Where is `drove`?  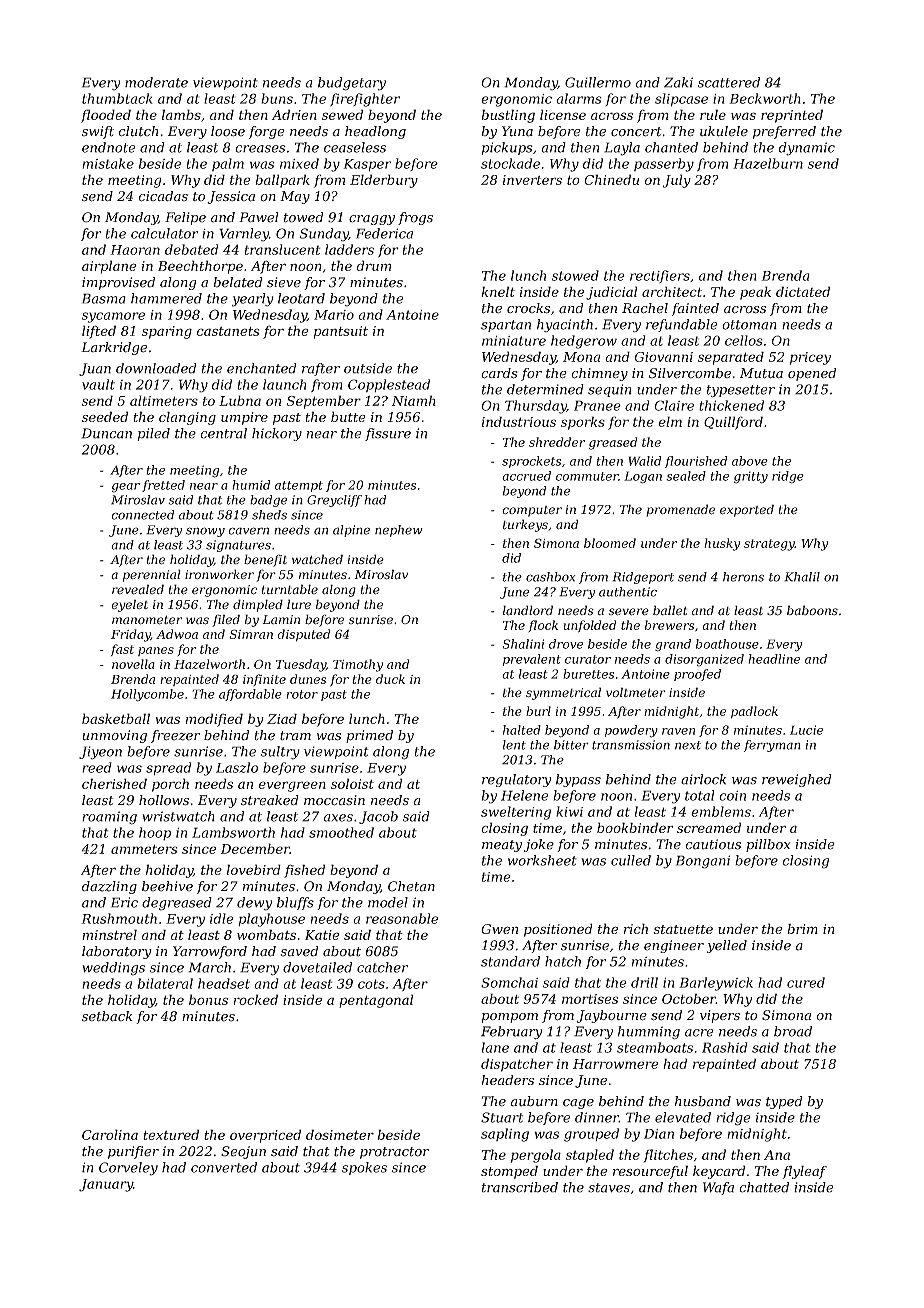 drove is located at coordinates (566, 644).
